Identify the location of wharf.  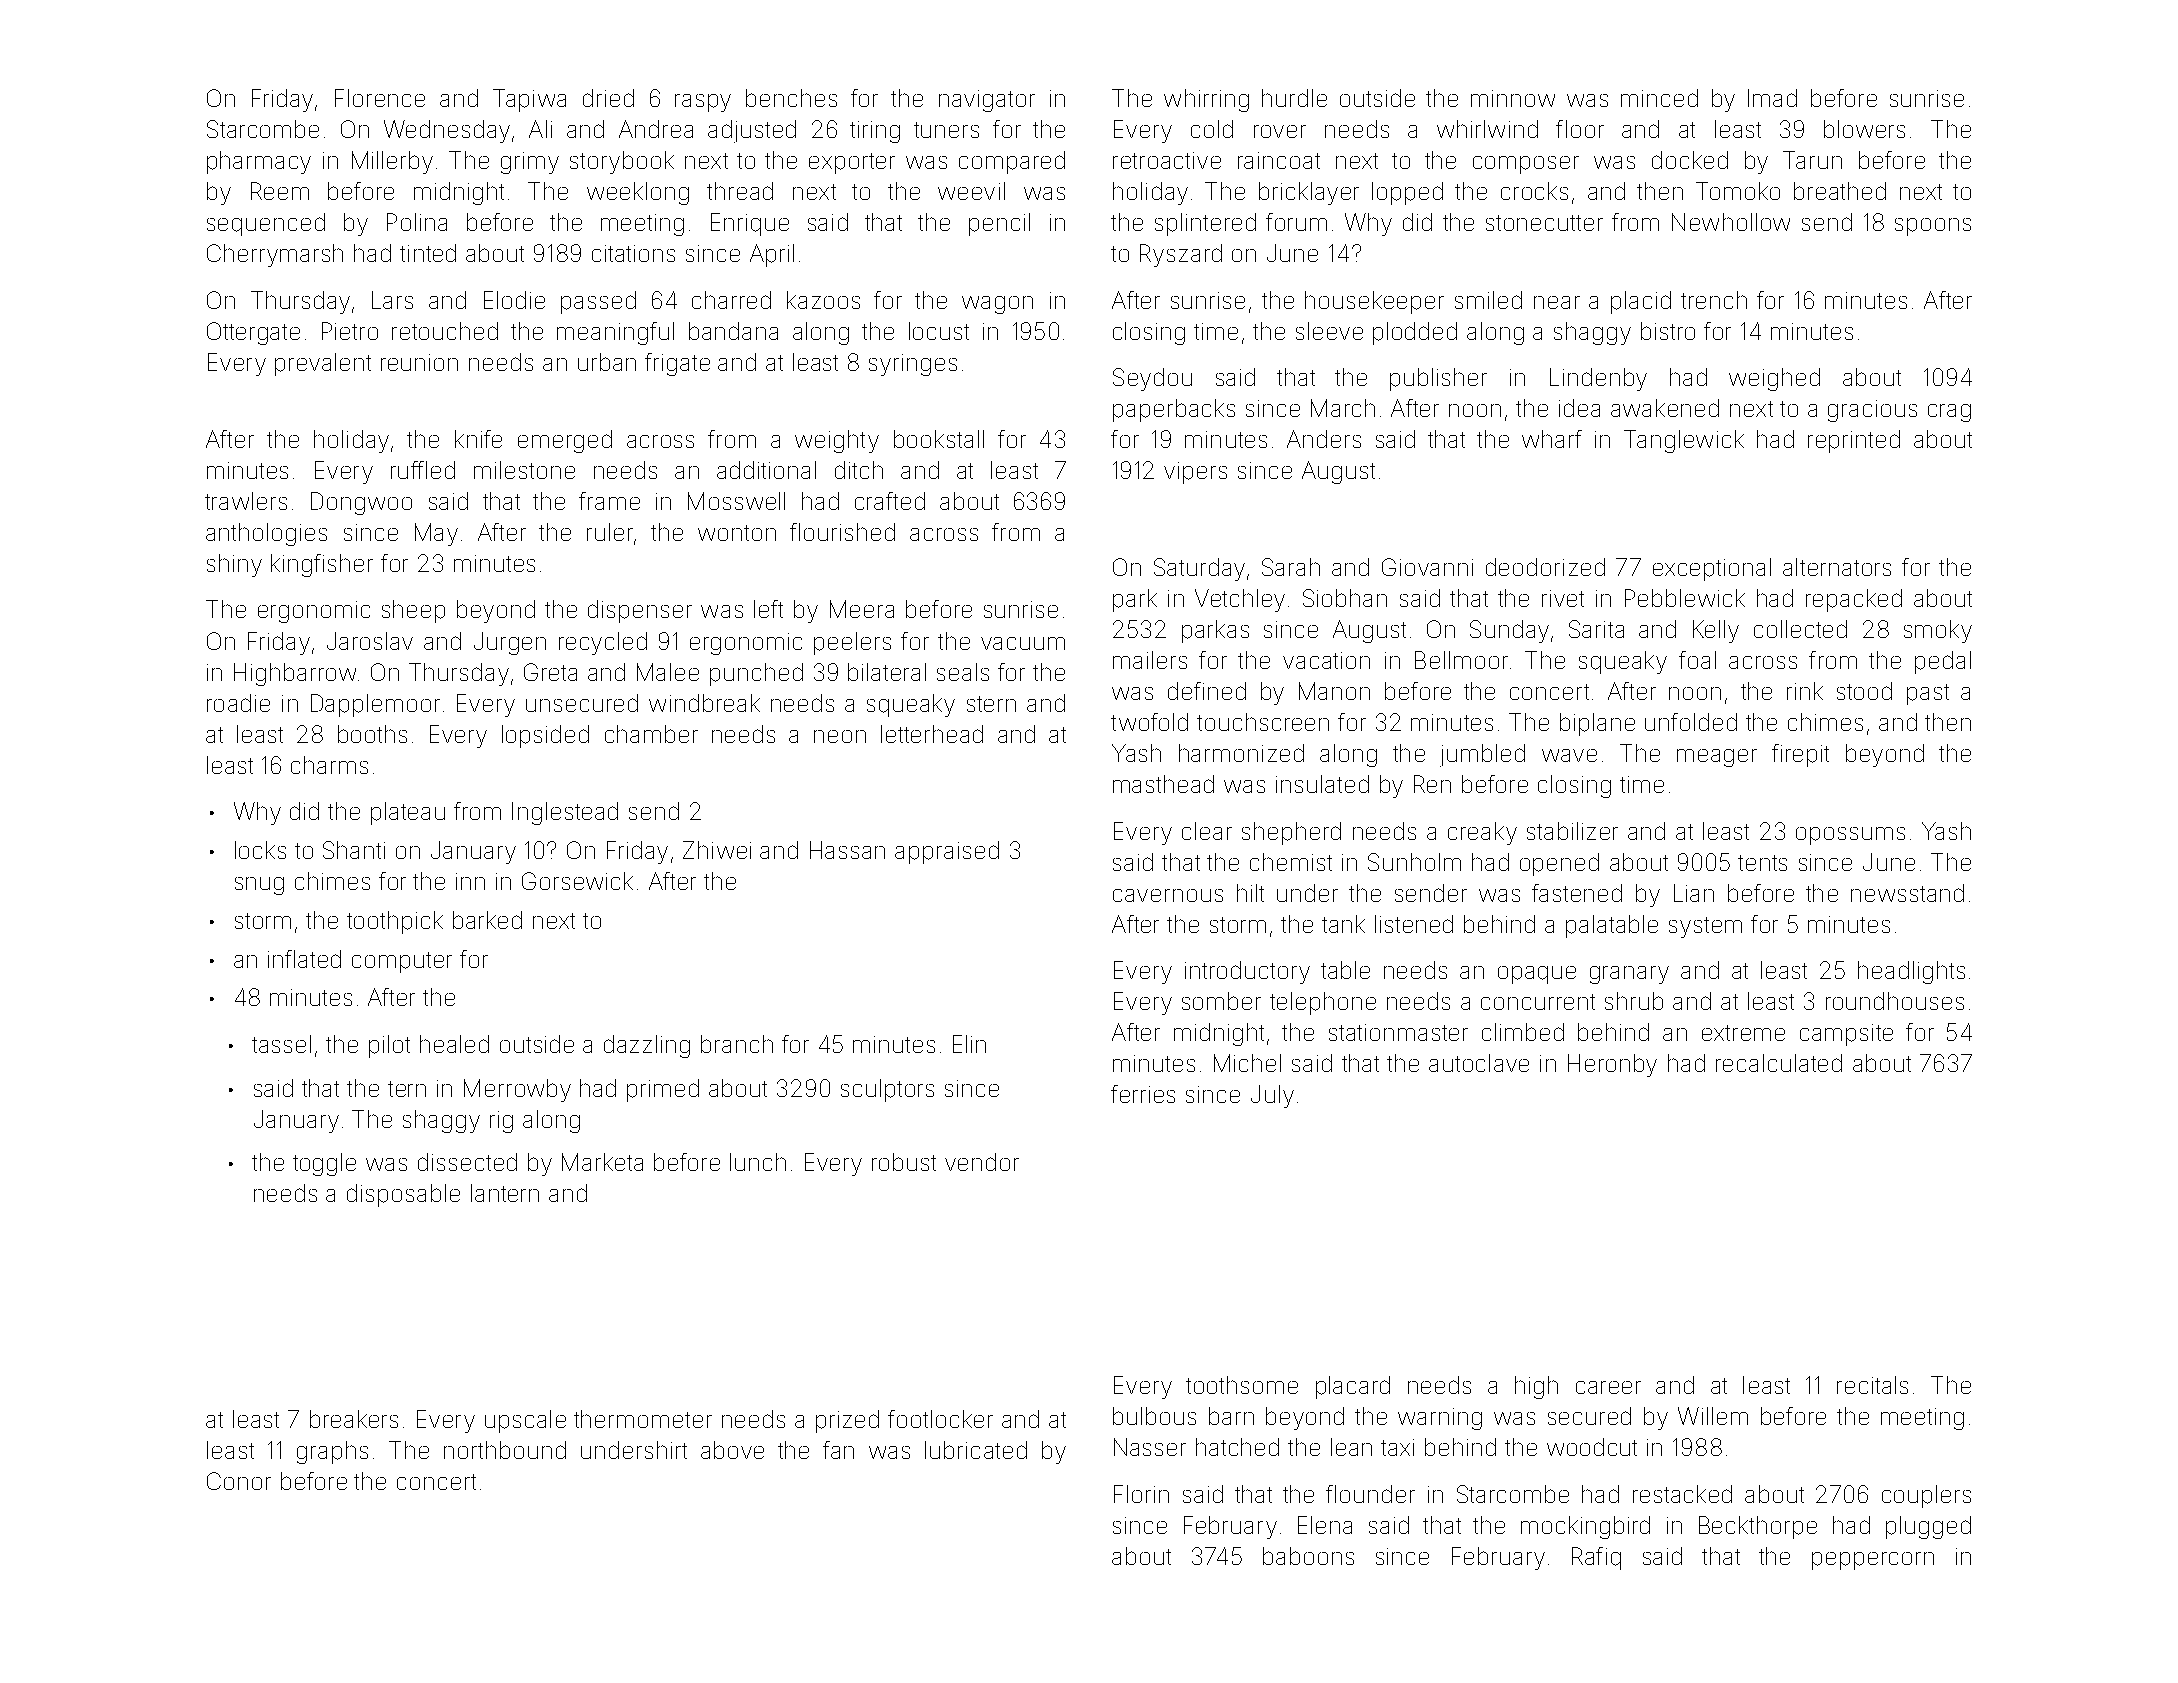
(1552, 439).
